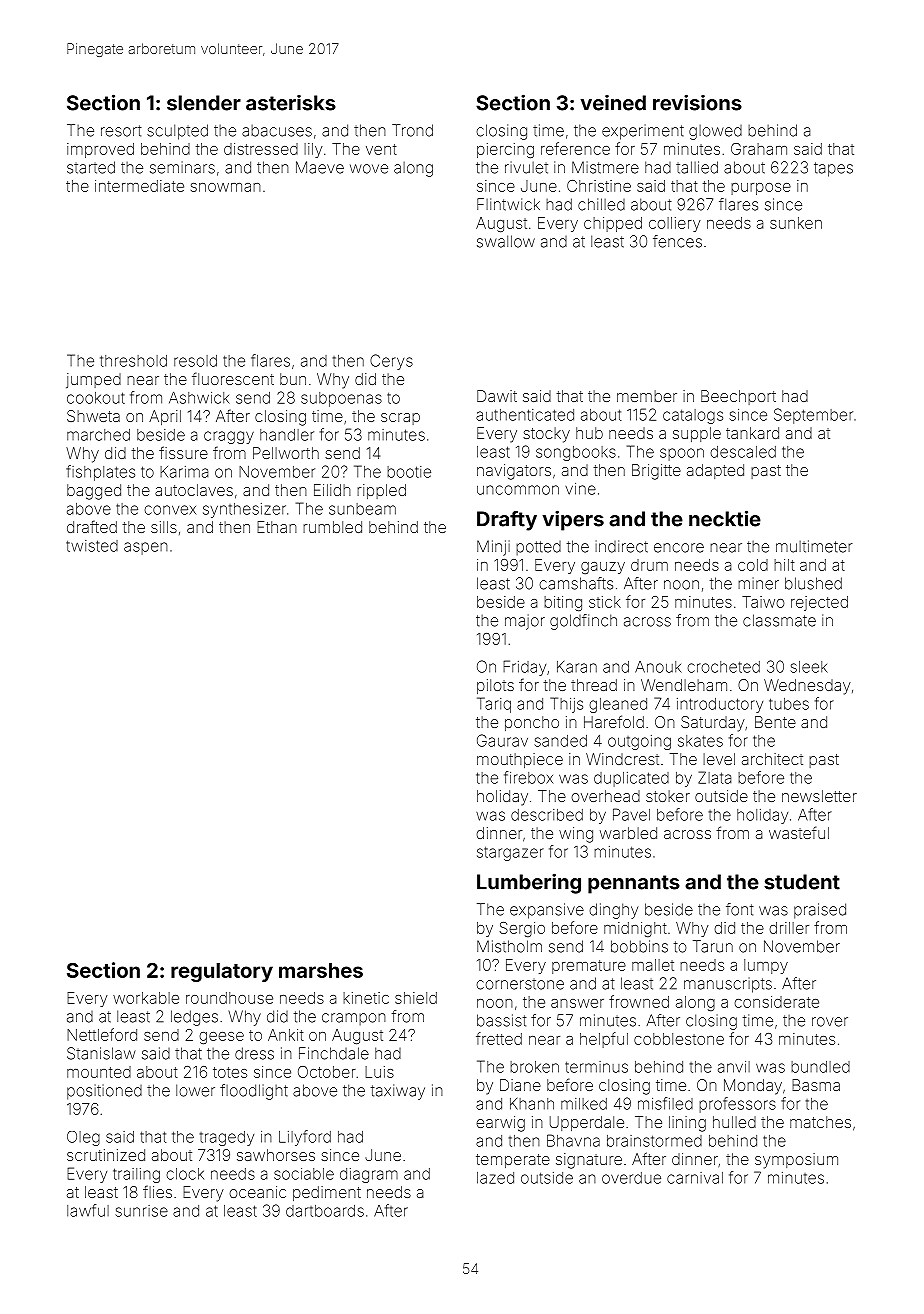  Describe the element at coordinates (497, 396) in the screenshot. I see `Dawit` at that location.
